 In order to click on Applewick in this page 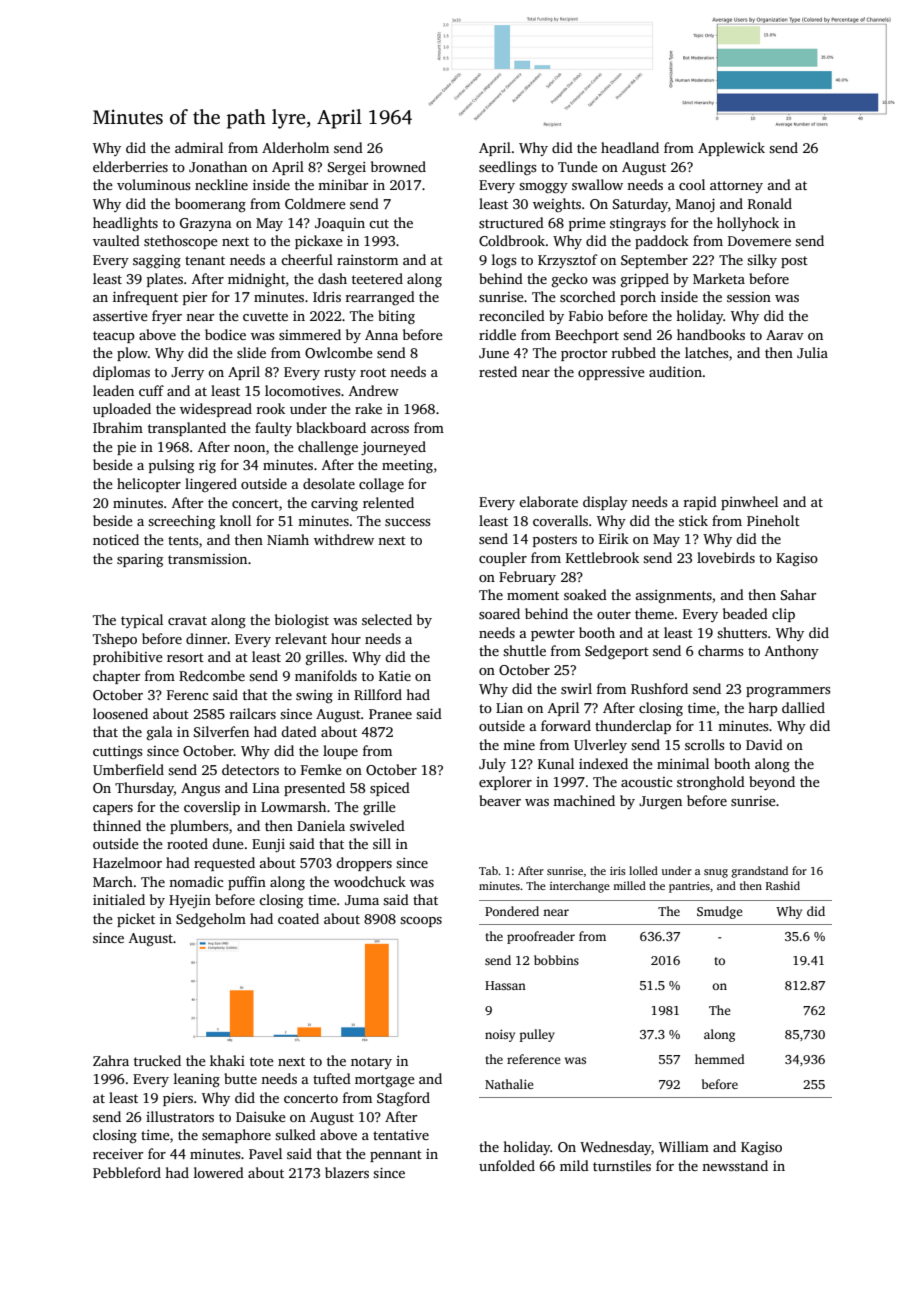, I will do `click(731, 149)`.
